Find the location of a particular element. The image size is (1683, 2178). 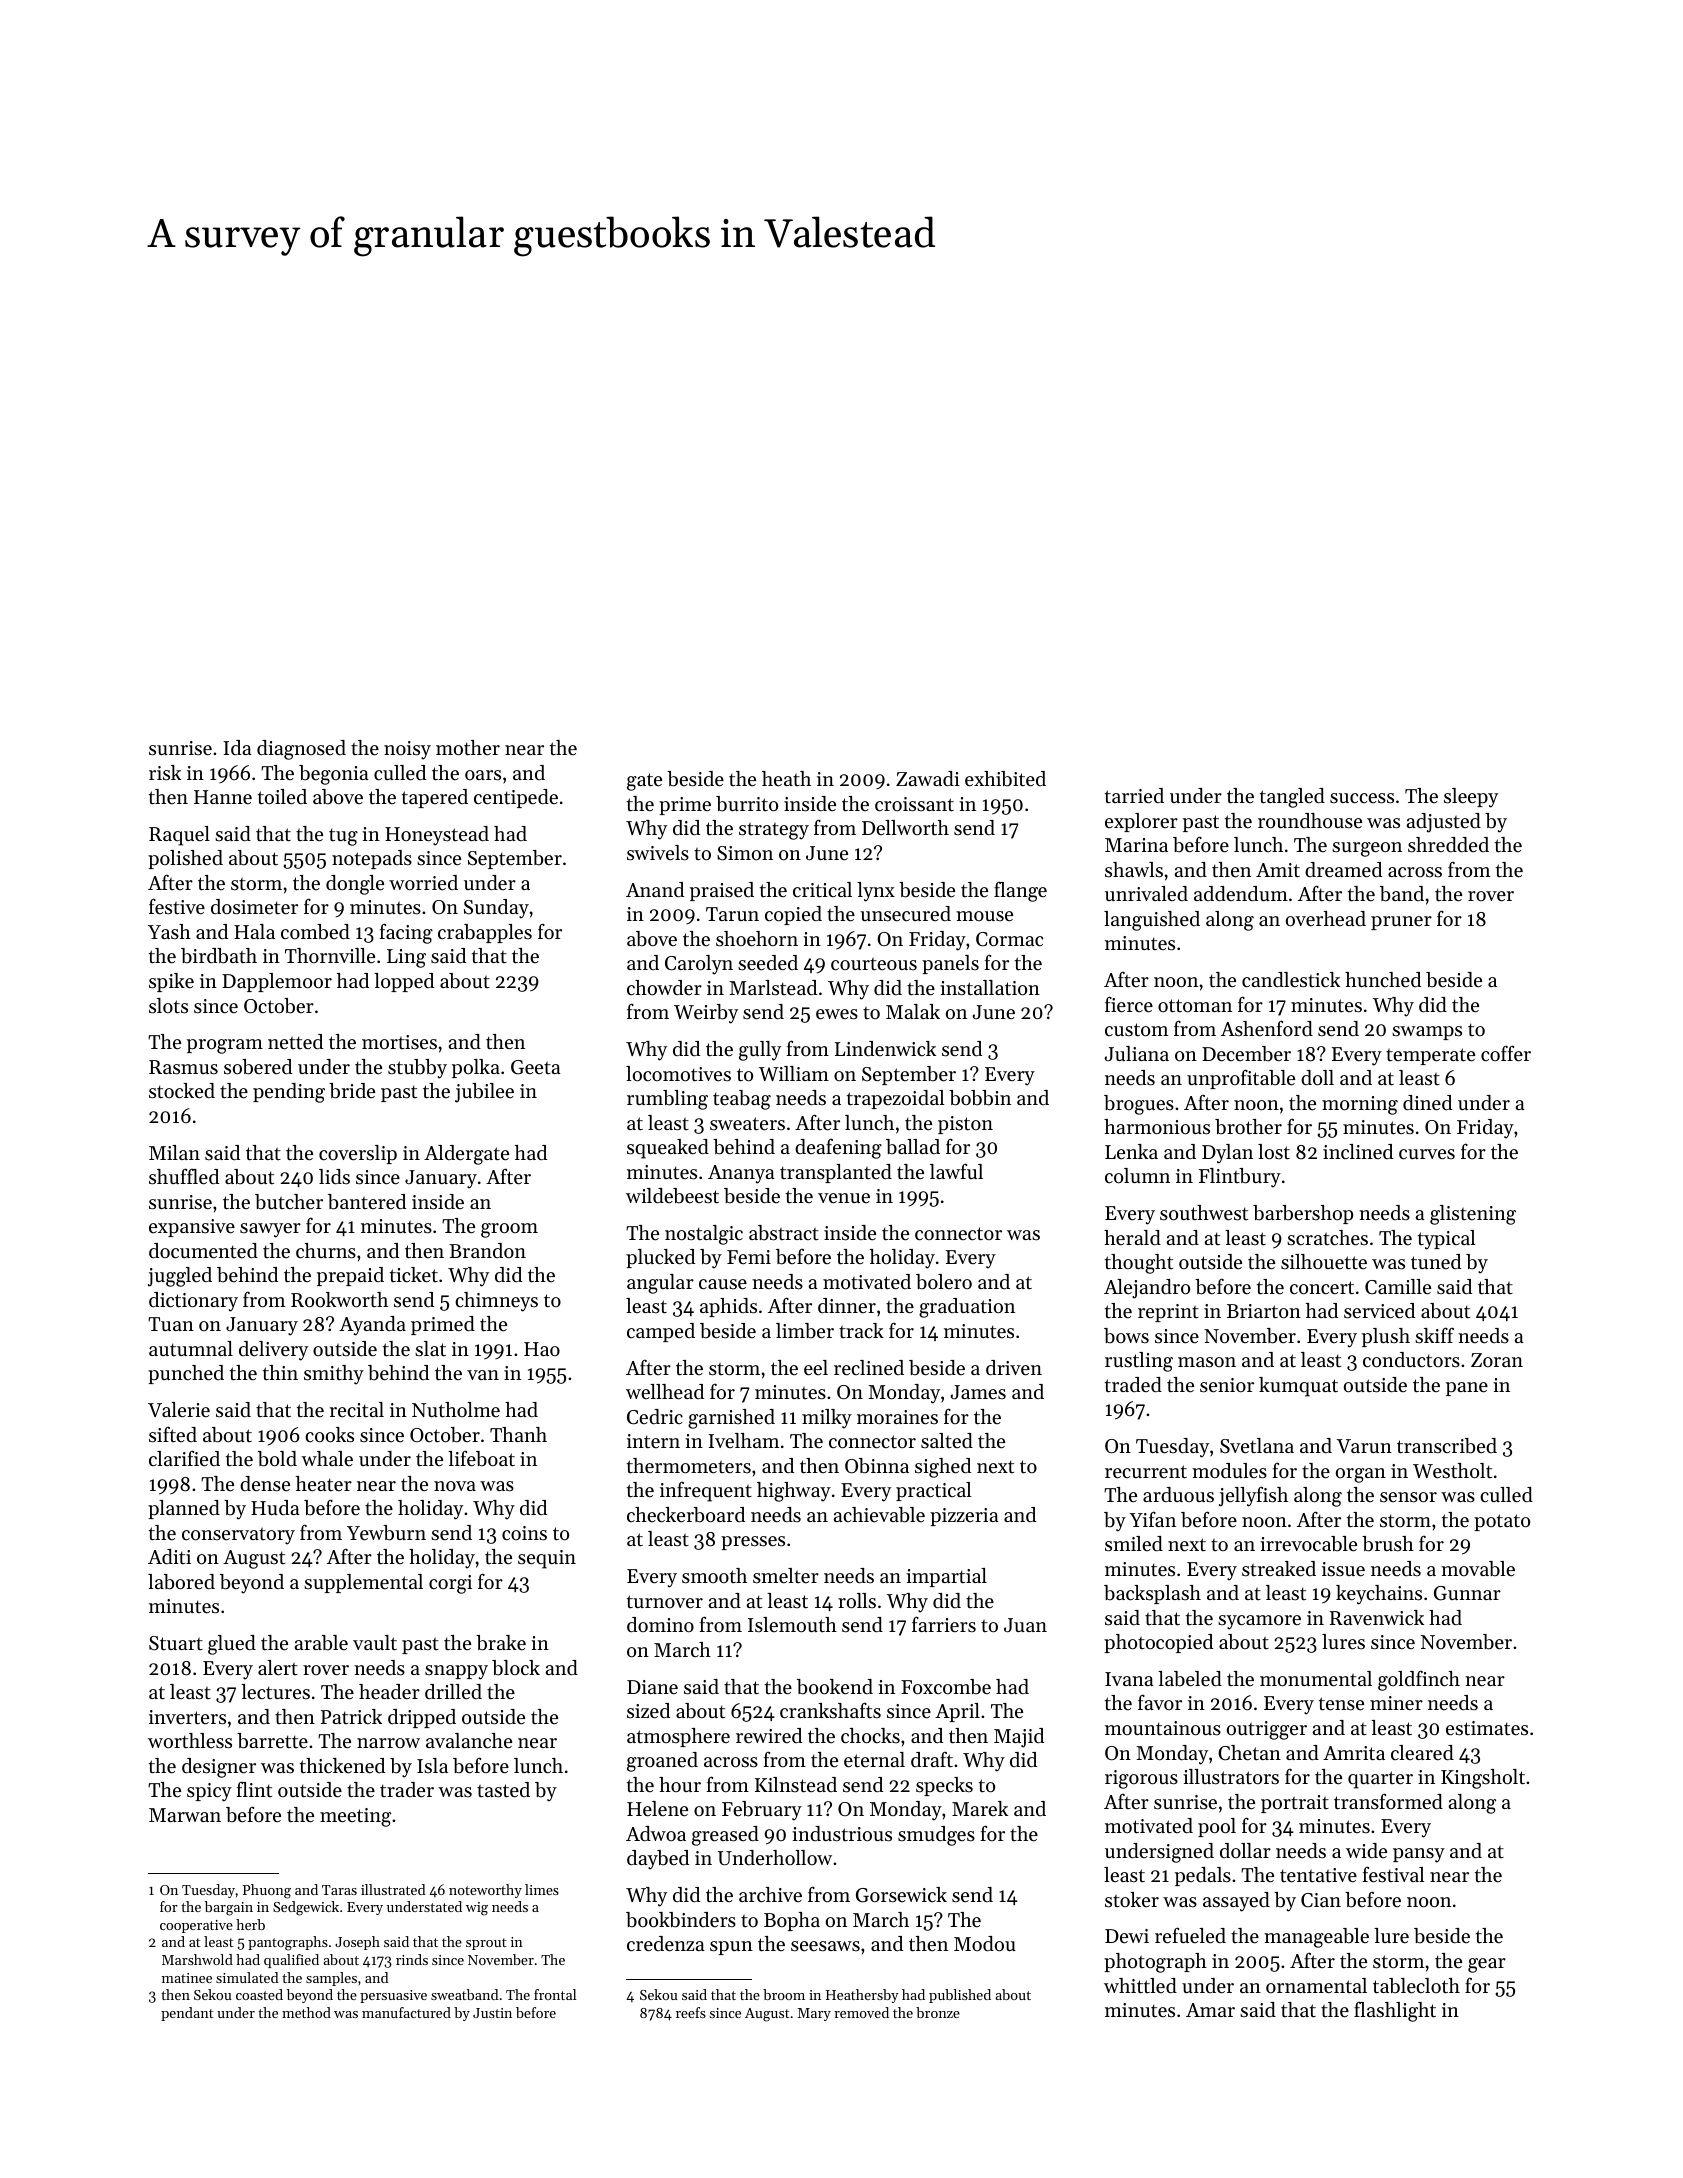

pizzeria is located at coordinates (964, 1517).
